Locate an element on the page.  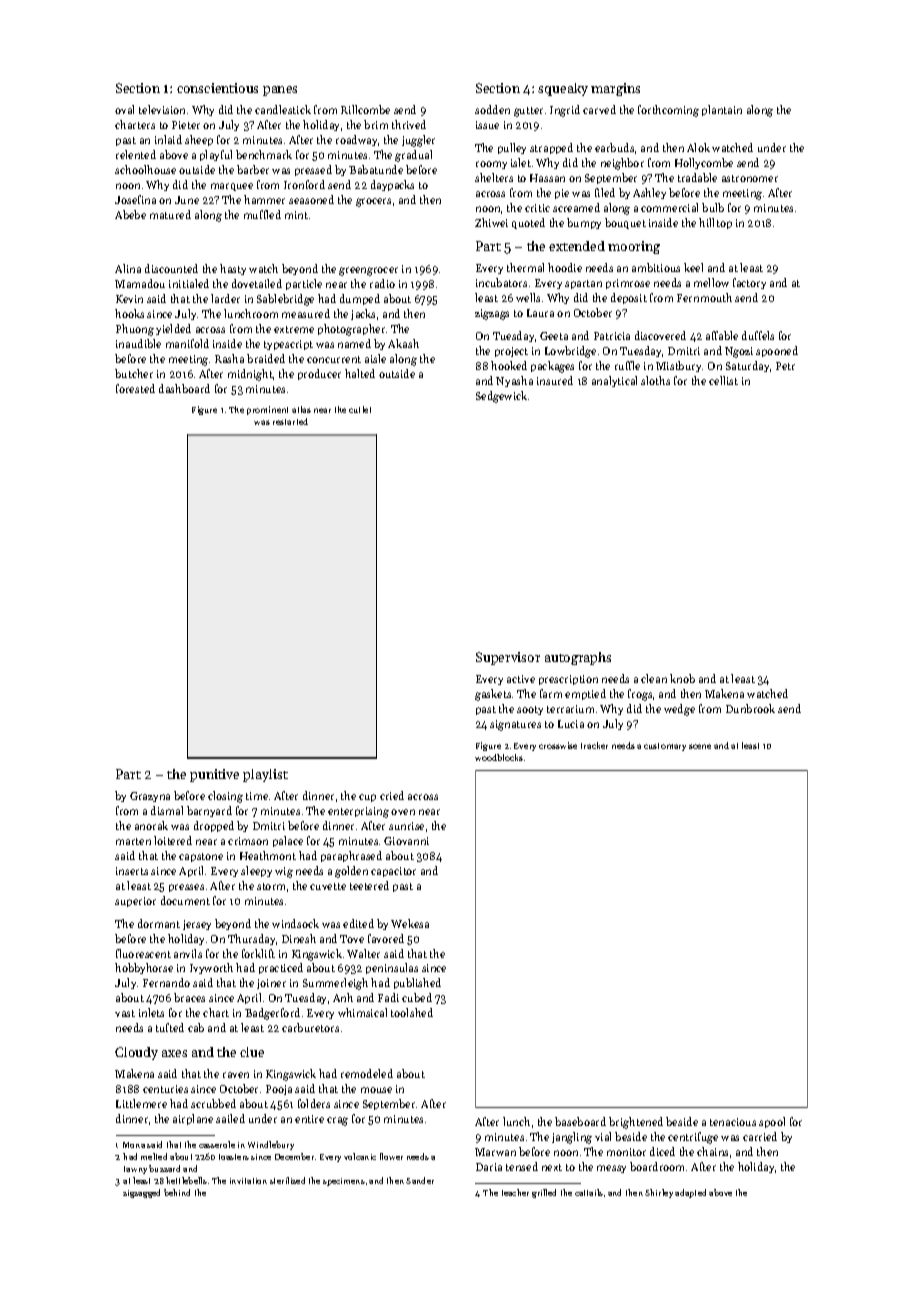
adapted is located at coordinates (690, 1193).
